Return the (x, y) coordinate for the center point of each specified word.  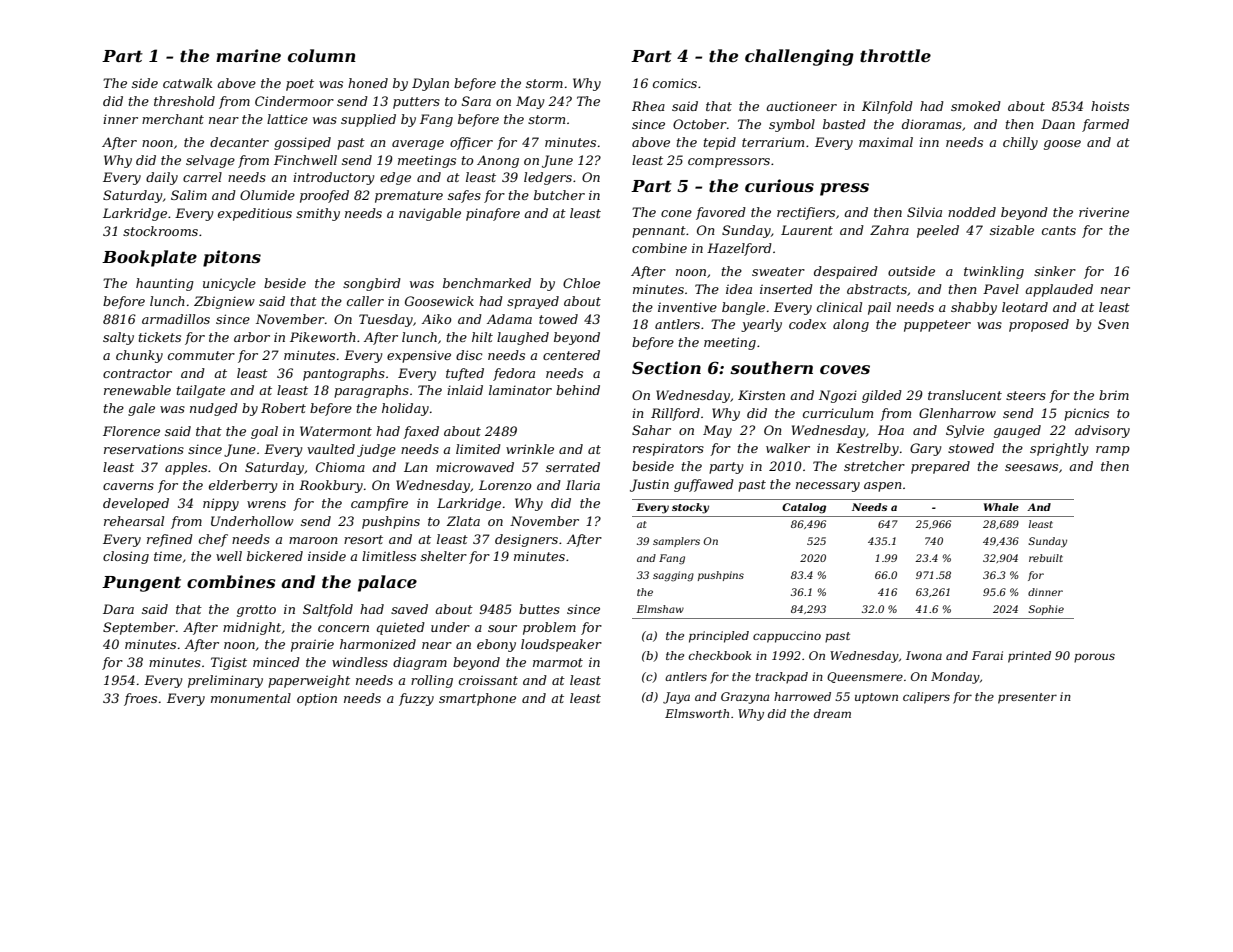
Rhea (648, 106)
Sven (1113, 324)
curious (779, 185)
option (317, 699)
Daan (1058, 124)
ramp (1113, 451)
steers (1026, 395)
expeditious (255, 214)
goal (264, 432)
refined (170, 540)
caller (365, 301)
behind (578, 390)
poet (300, 85)
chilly (1020, 143)
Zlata (463, 521)
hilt (482, 337)
